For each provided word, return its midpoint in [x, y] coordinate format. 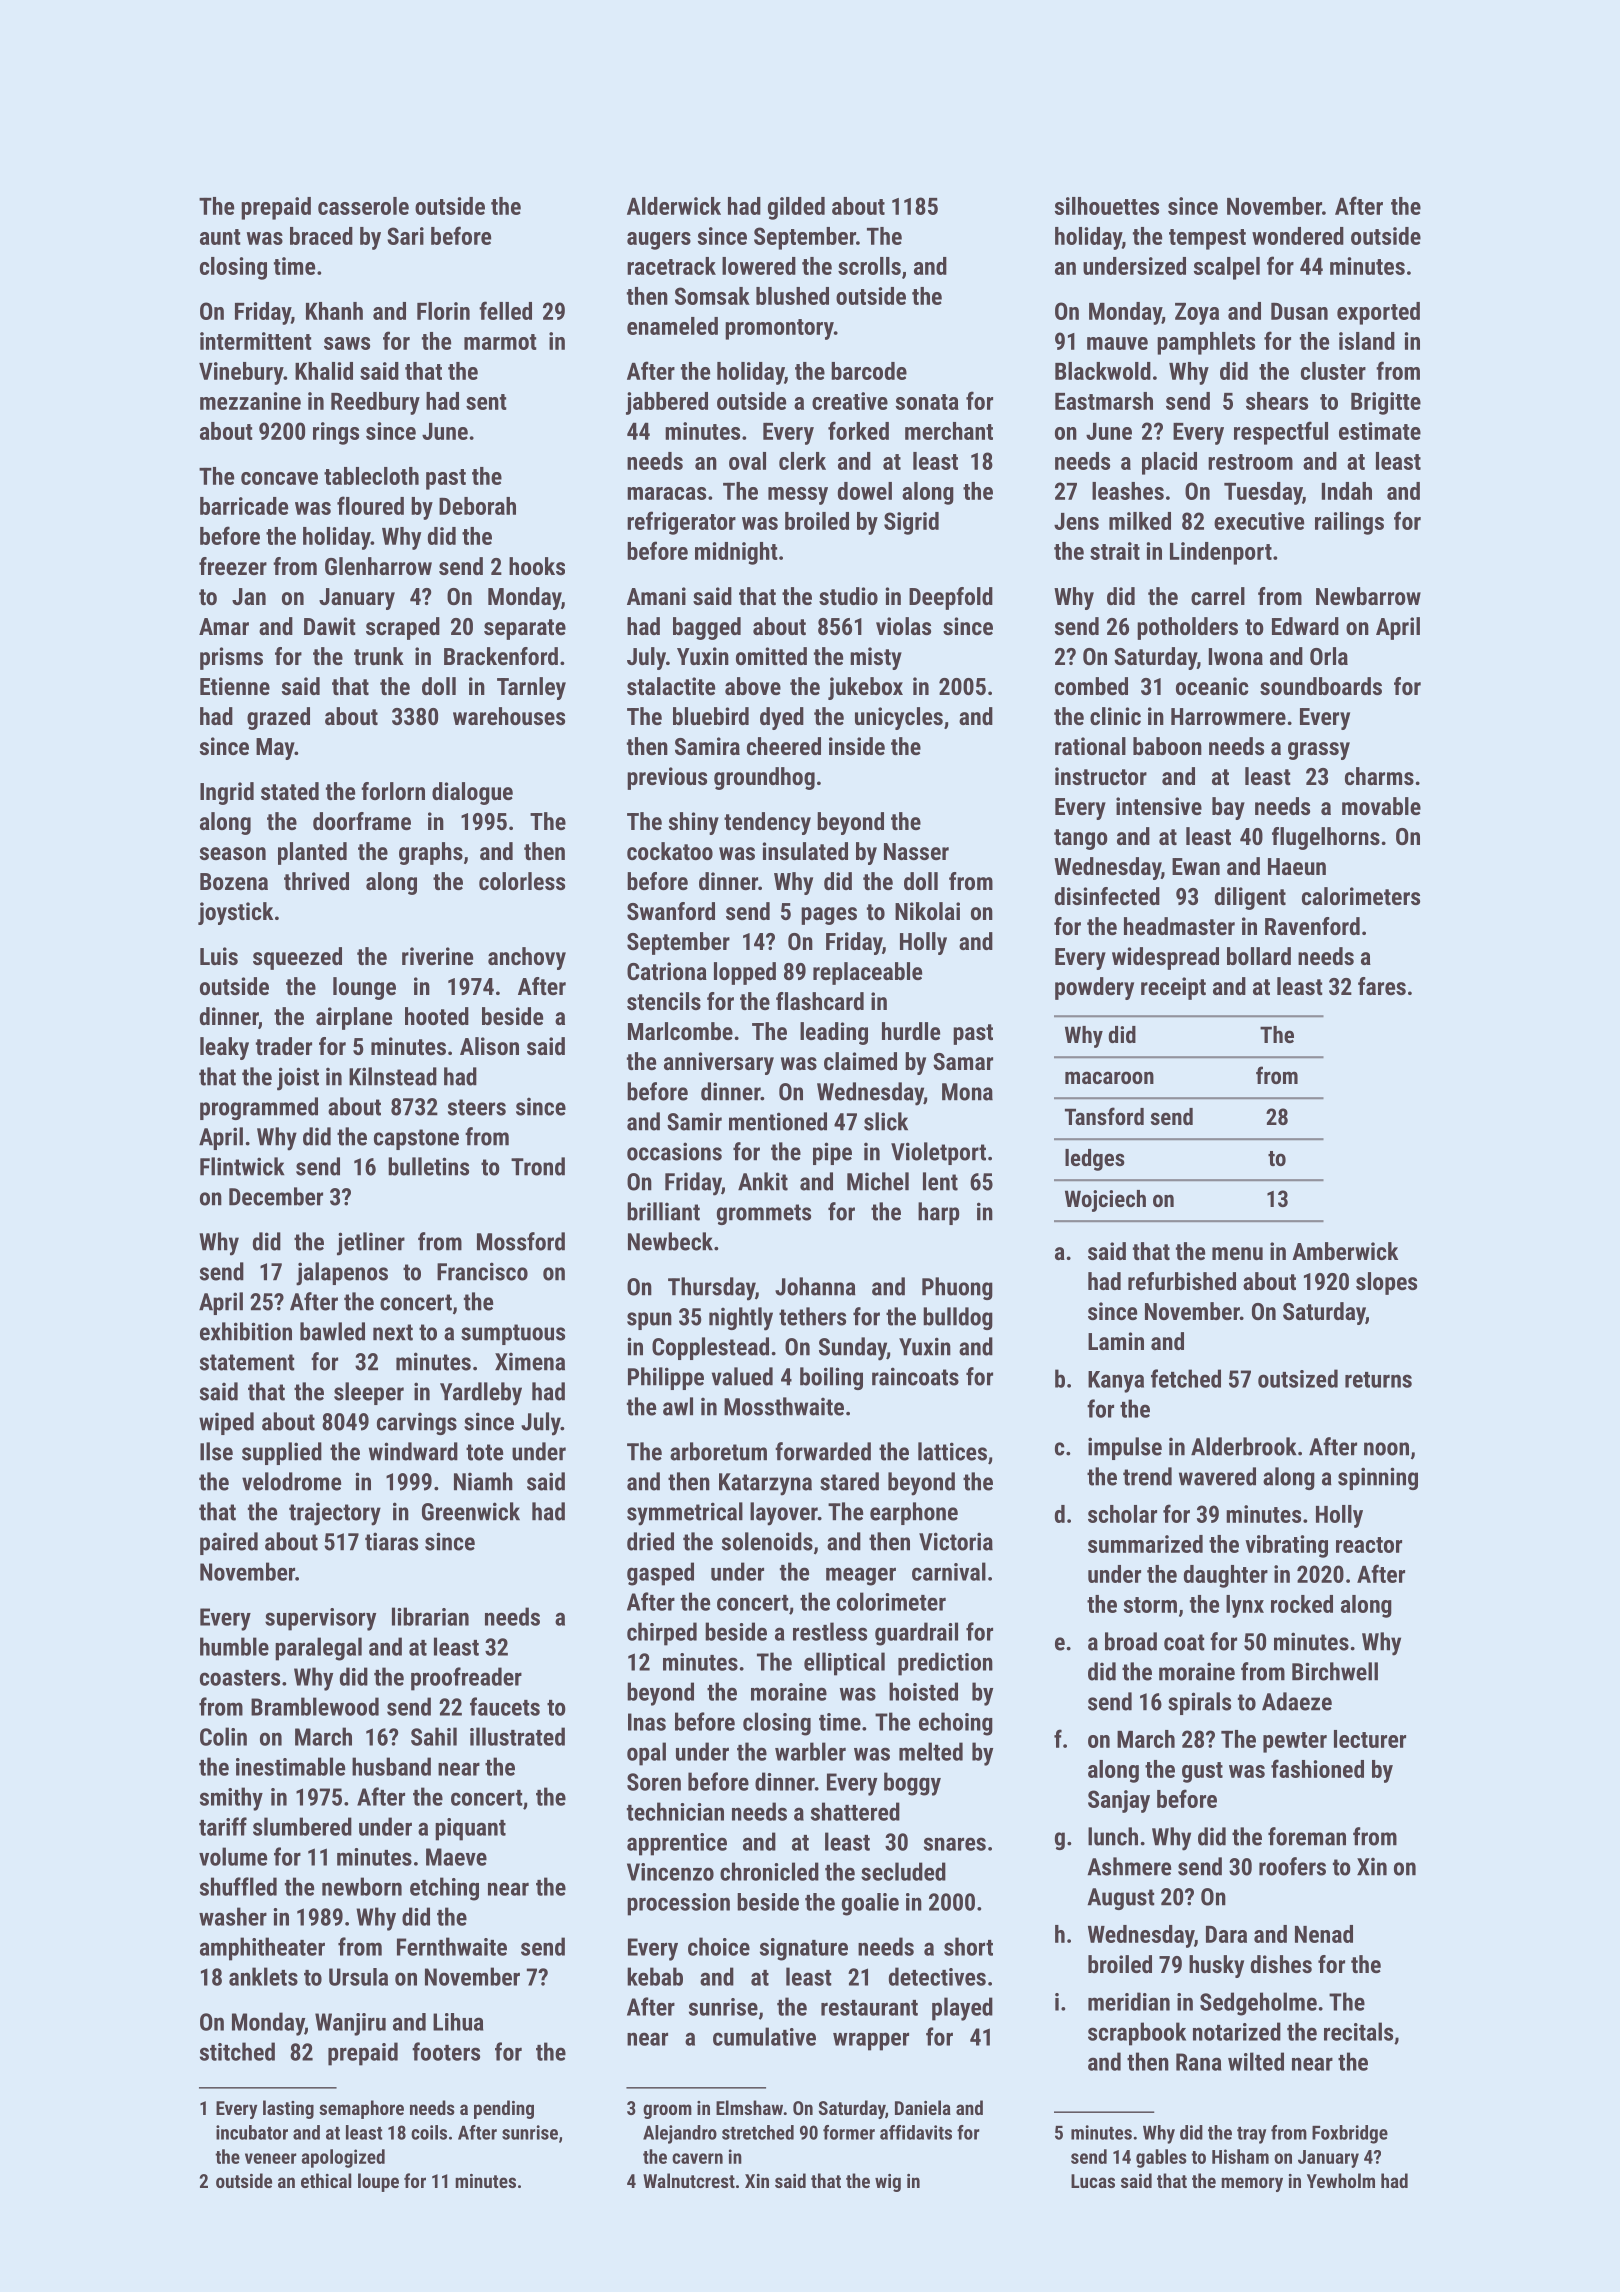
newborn [362, 1886]
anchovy [527, 958]
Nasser [916, 851]
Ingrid [227, 793]
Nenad [1324, 1934]
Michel [878, 1181]
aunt [220, 237]
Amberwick [1345, 1251]
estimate [1380, 431]
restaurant [869, 2008]
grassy [1319, 751]
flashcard [820, 1001]
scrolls [869, 266]
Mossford [521, 1241]
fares [1382, 986]
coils [429, 2132]
